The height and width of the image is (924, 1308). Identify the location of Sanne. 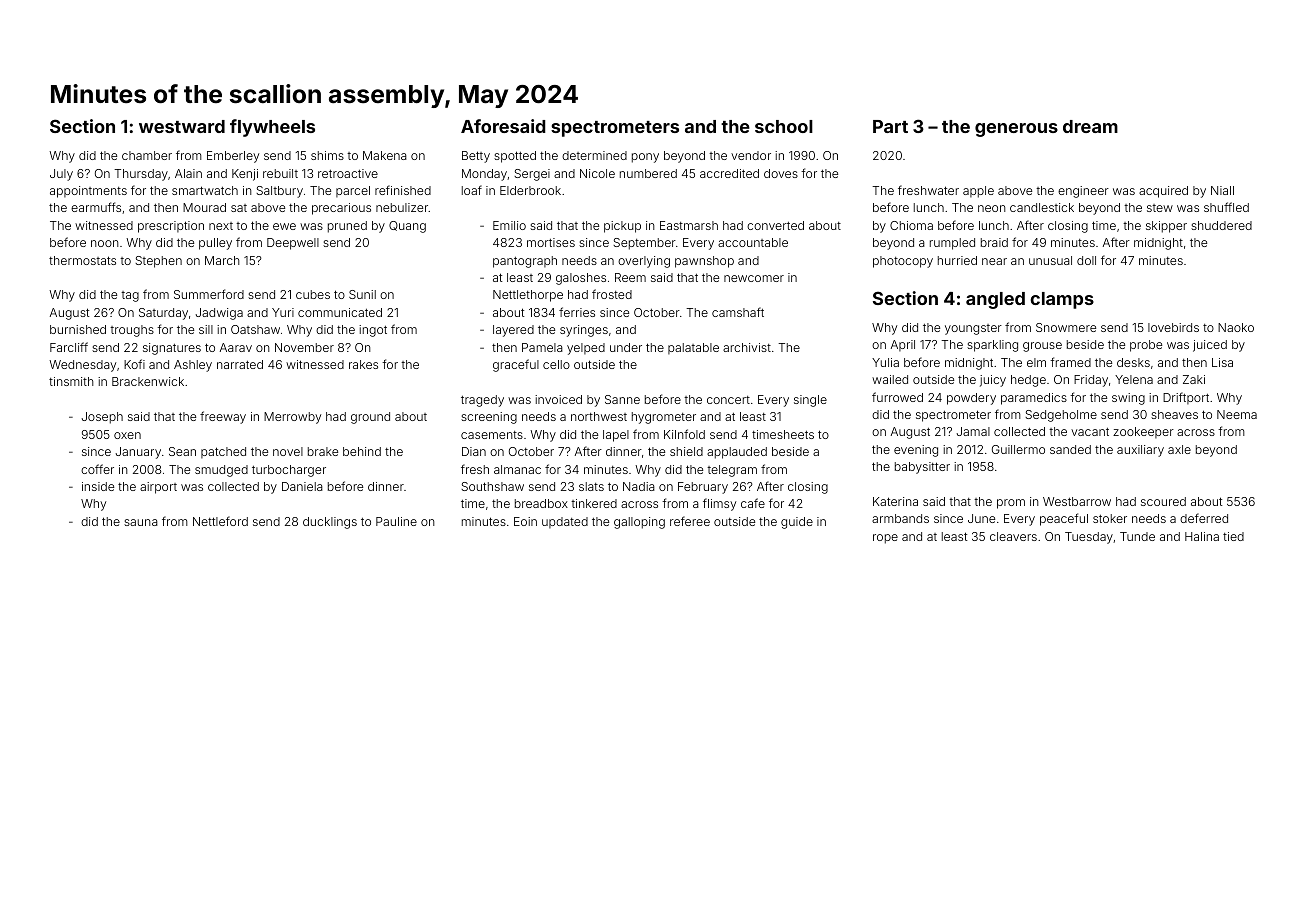
(622, 399).
